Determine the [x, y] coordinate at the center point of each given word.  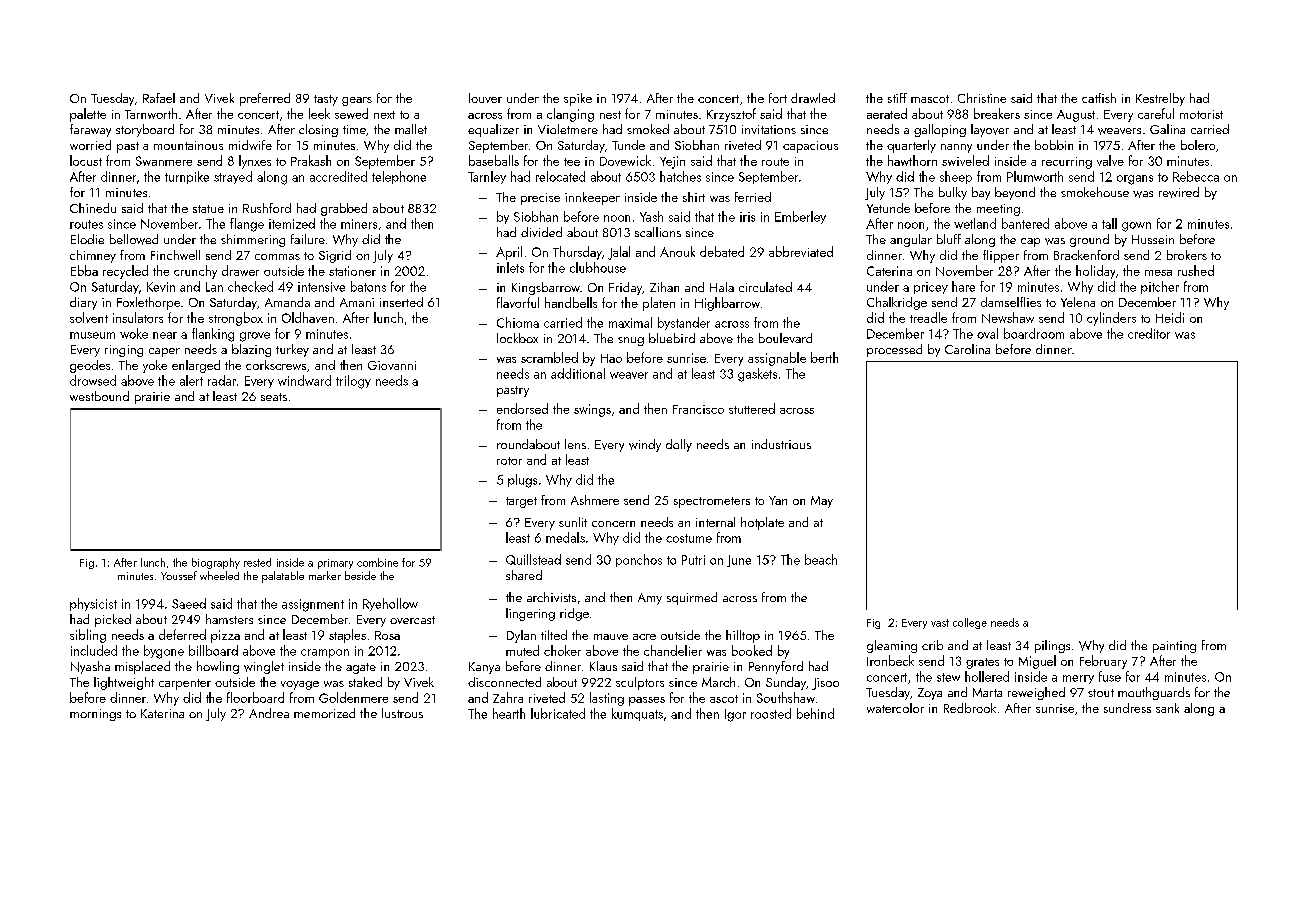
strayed [233, 177]
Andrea [269, 713]
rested [257, 562]
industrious [781, 444]
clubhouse [598, 267]
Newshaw [1008, 317]
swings [592, 410]
